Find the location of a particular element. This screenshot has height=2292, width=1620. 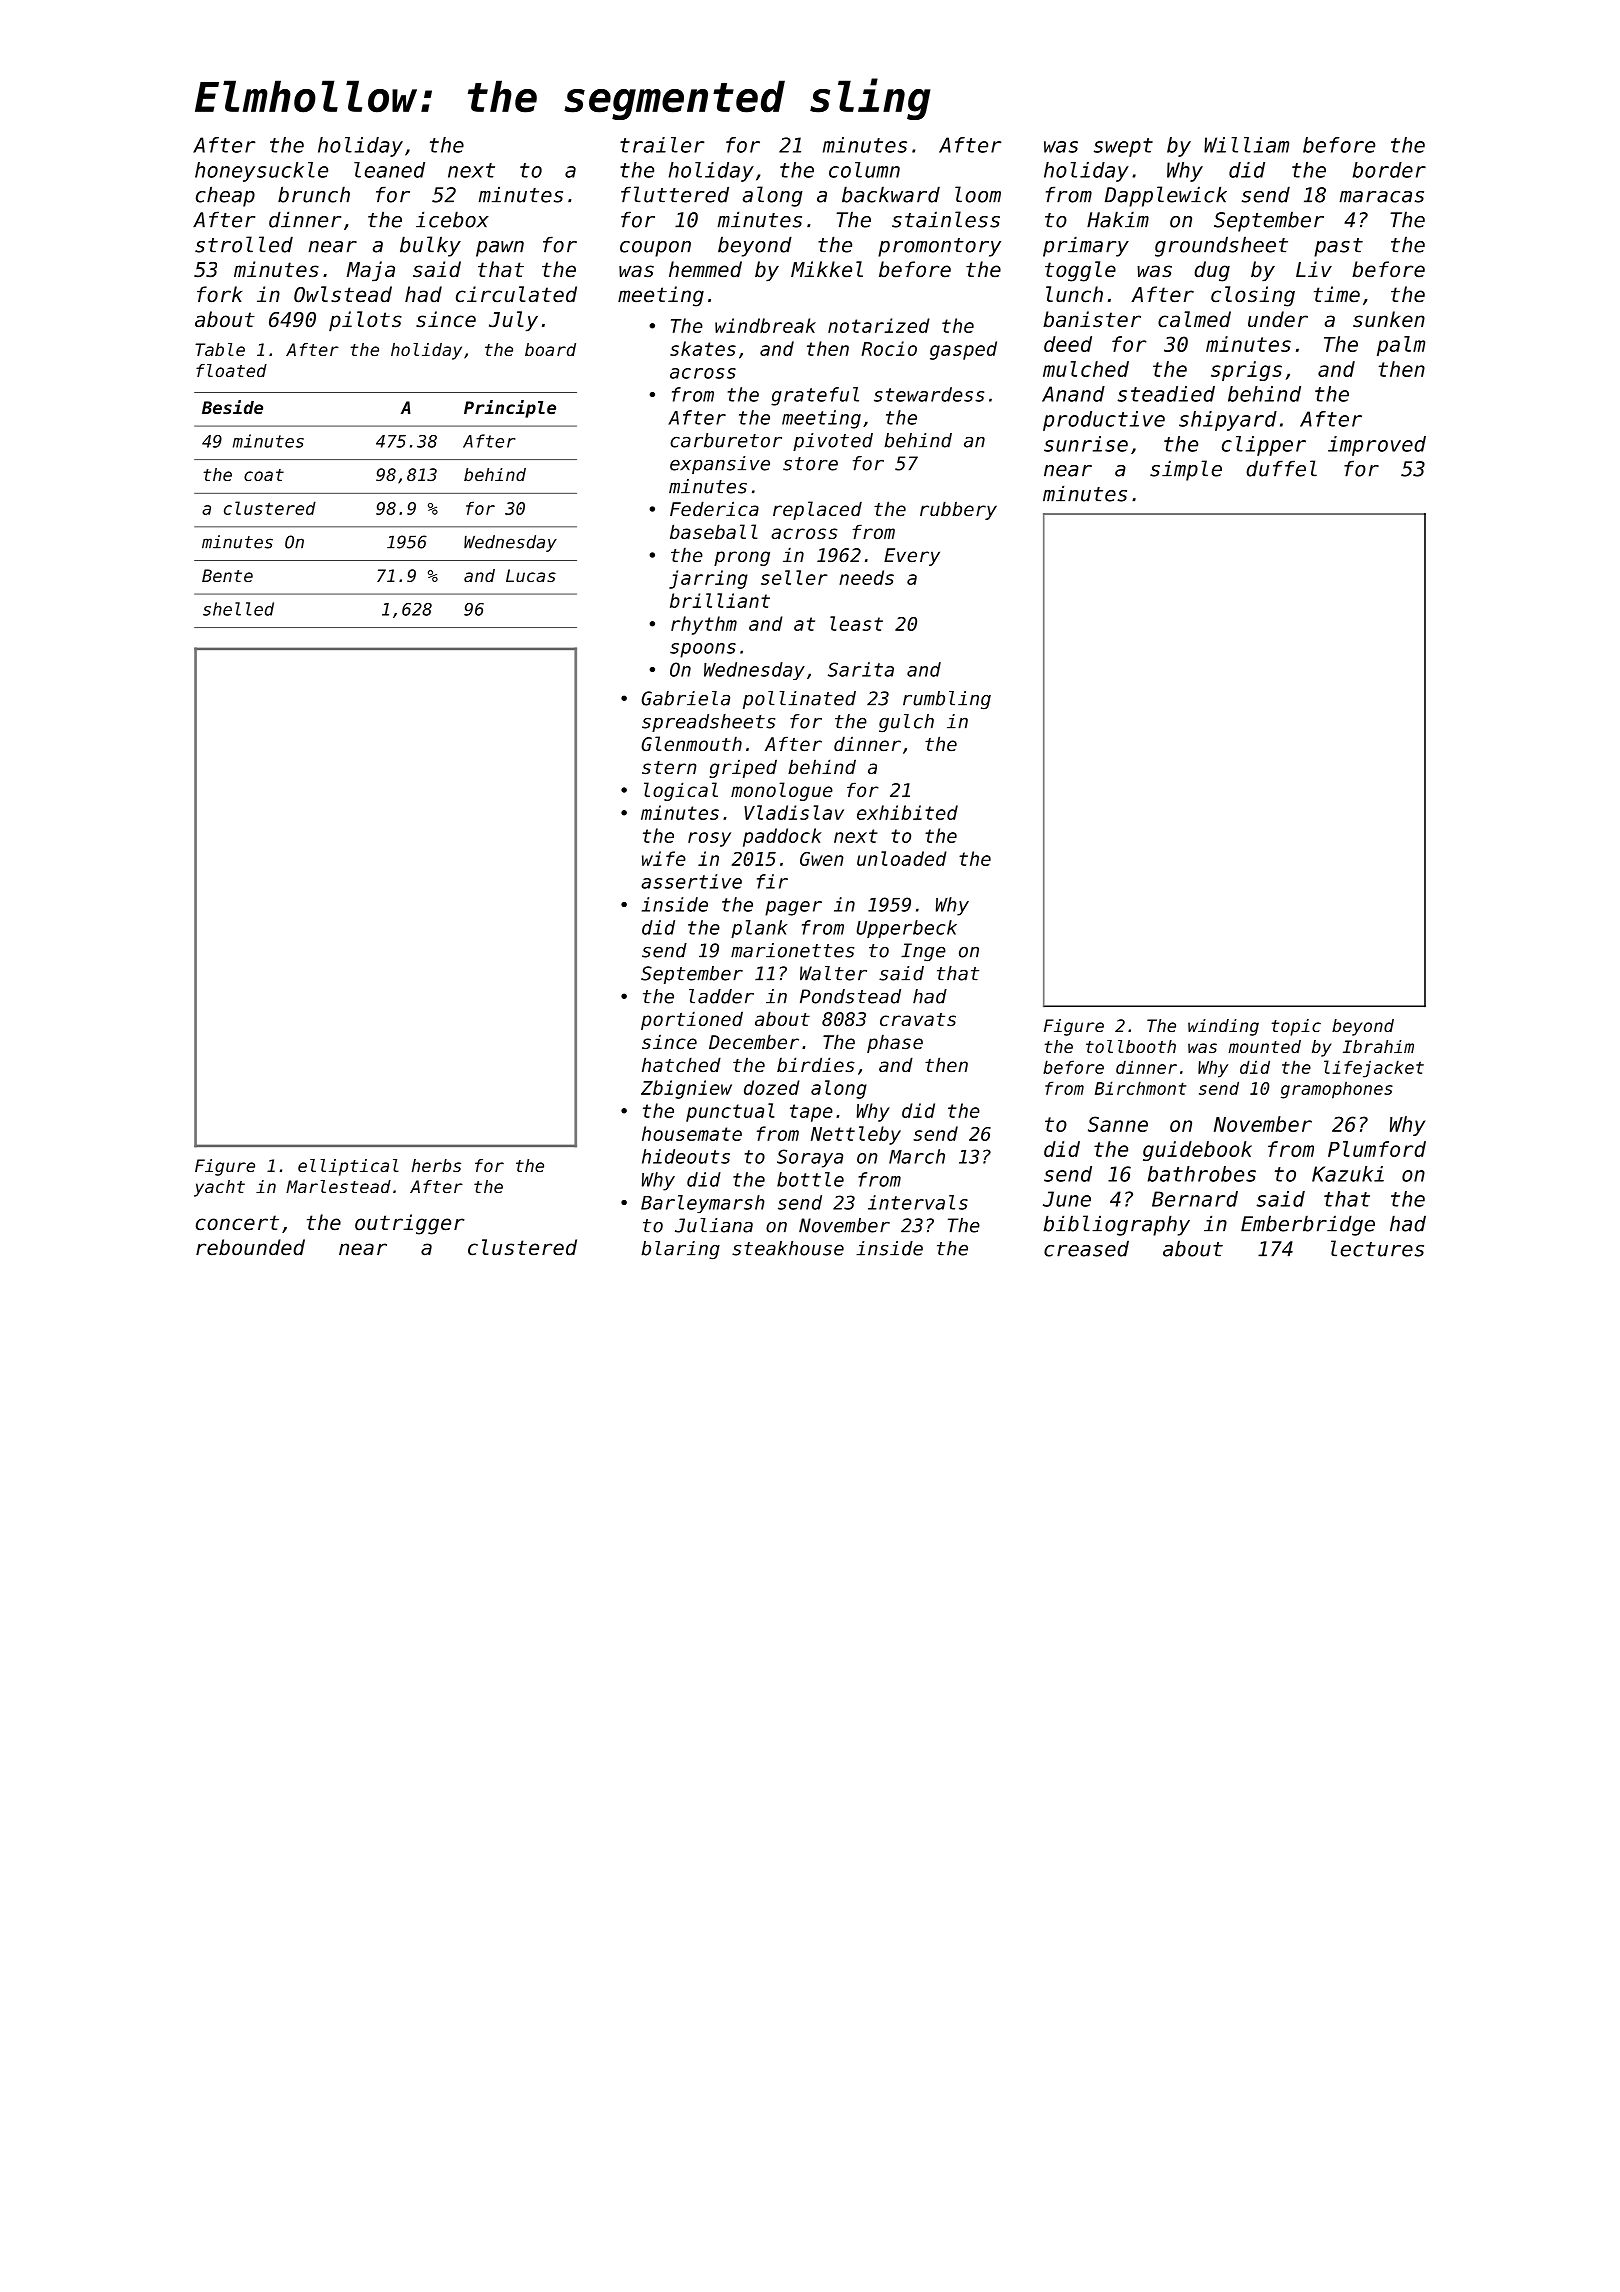

elliptical is located at coordinates (348, 1167).
